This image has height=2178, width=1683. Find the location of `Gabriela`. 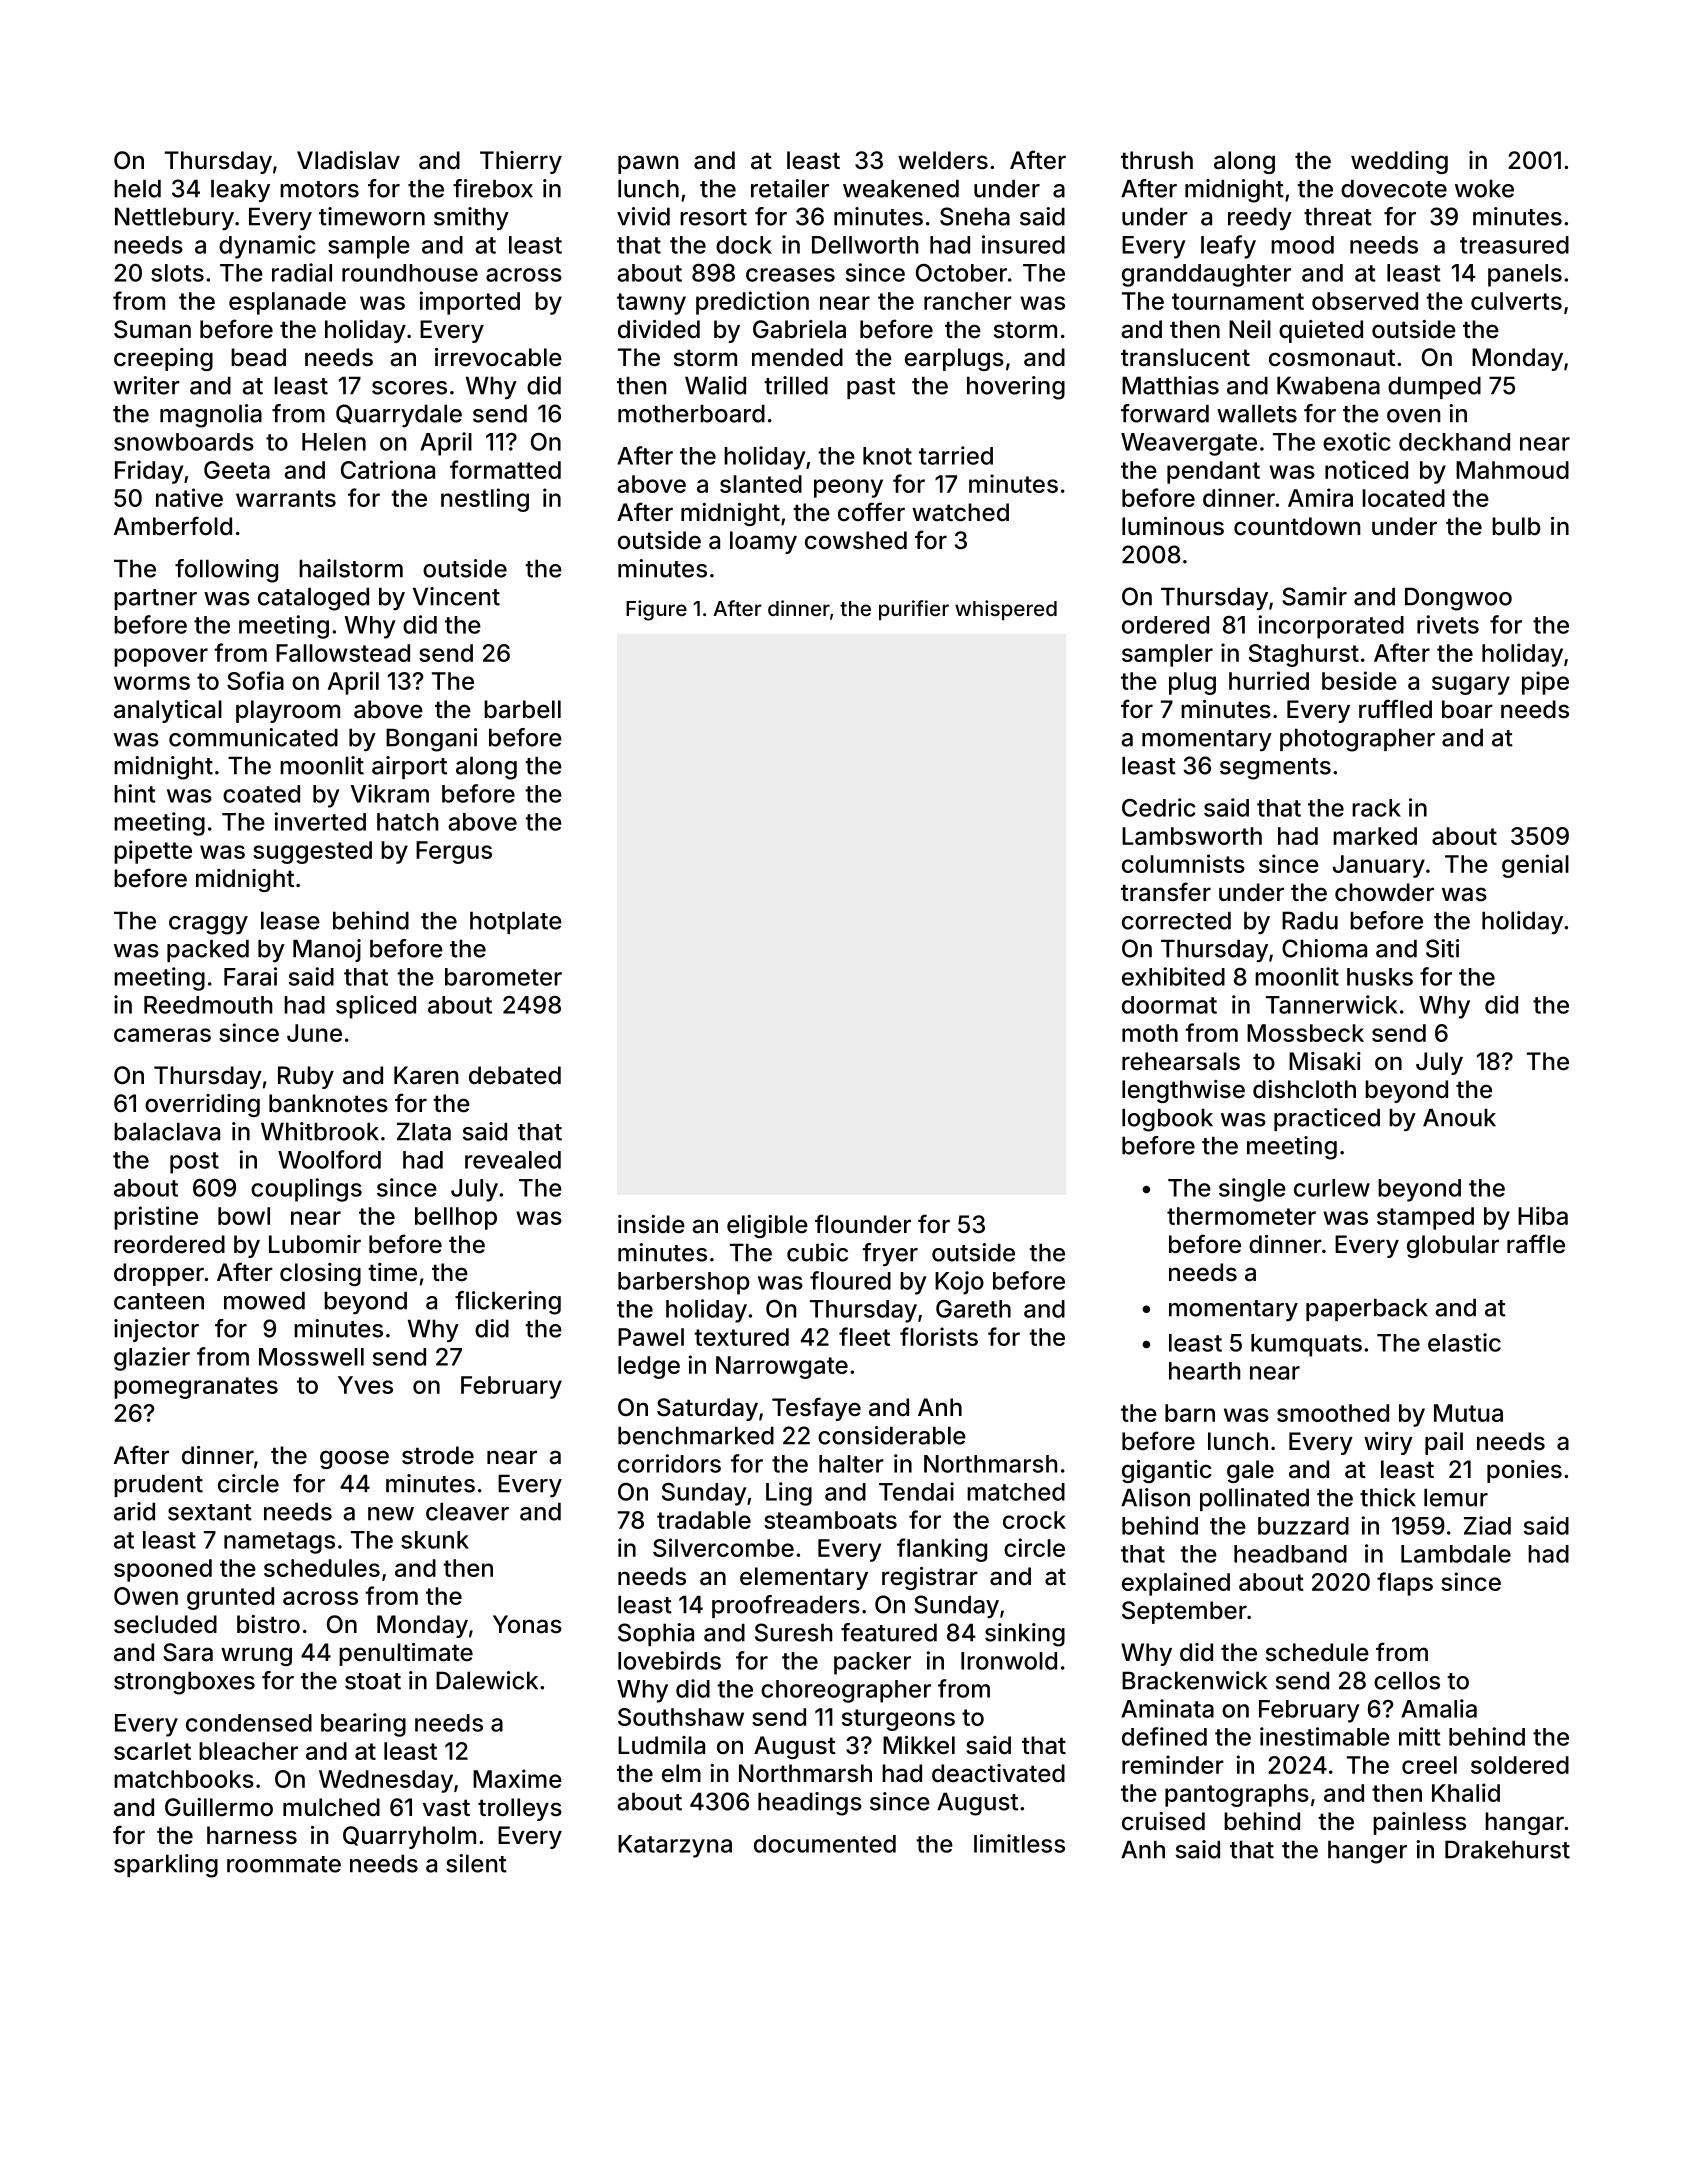

Gabriela is located at coordinates (799, 329).
